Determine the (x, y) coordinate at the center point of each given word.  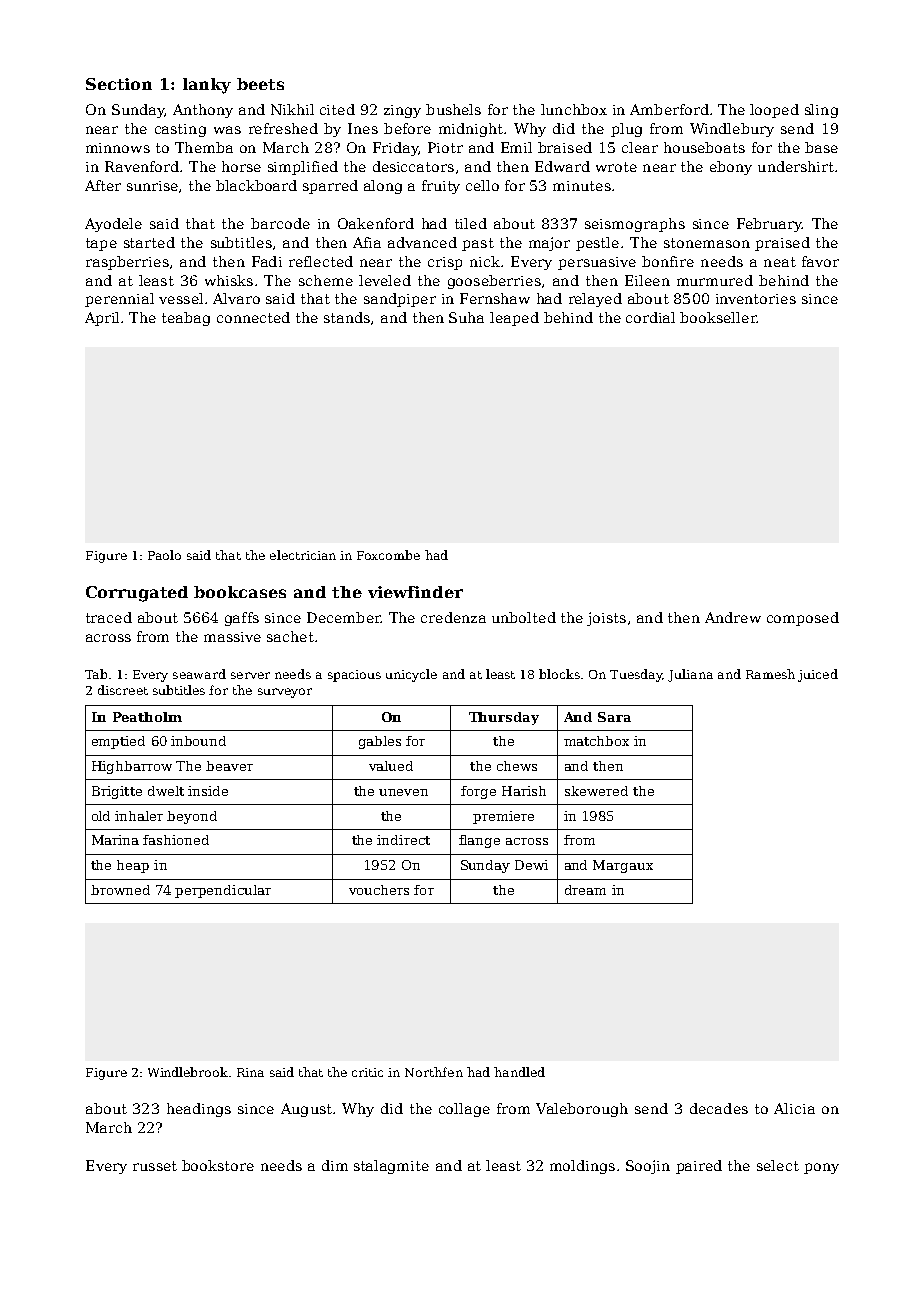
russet (155, 1166)
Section (119, 84)
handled (519, 1072)
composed (803, 619)
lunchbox (574, 109)
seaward (199, 674)
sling (821, 111)
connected (253, 317)
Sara (614, 717)
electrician (303, 555)
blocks (559, 674)
